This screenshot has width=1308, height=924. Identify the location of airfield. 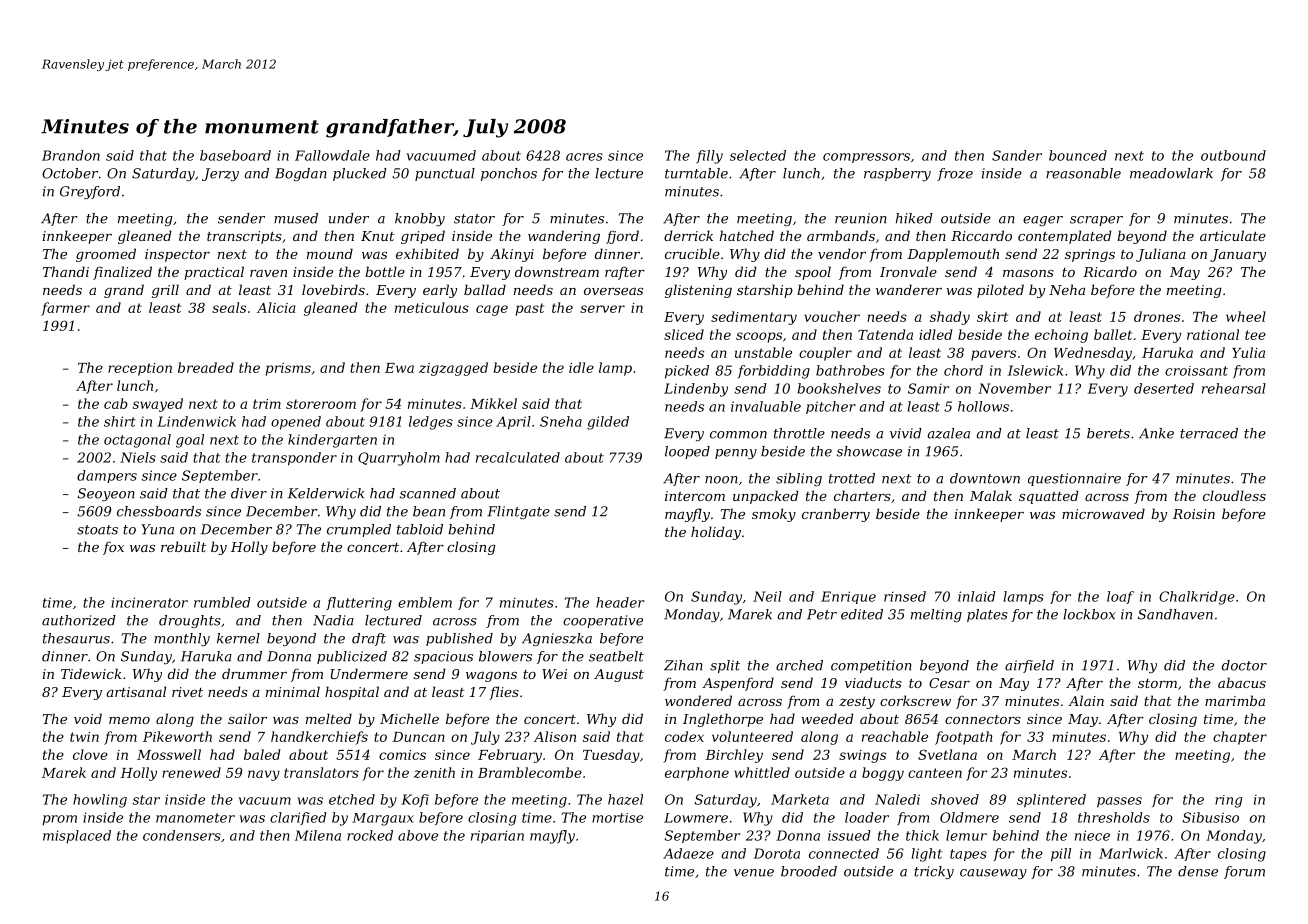
(1029, 666).
